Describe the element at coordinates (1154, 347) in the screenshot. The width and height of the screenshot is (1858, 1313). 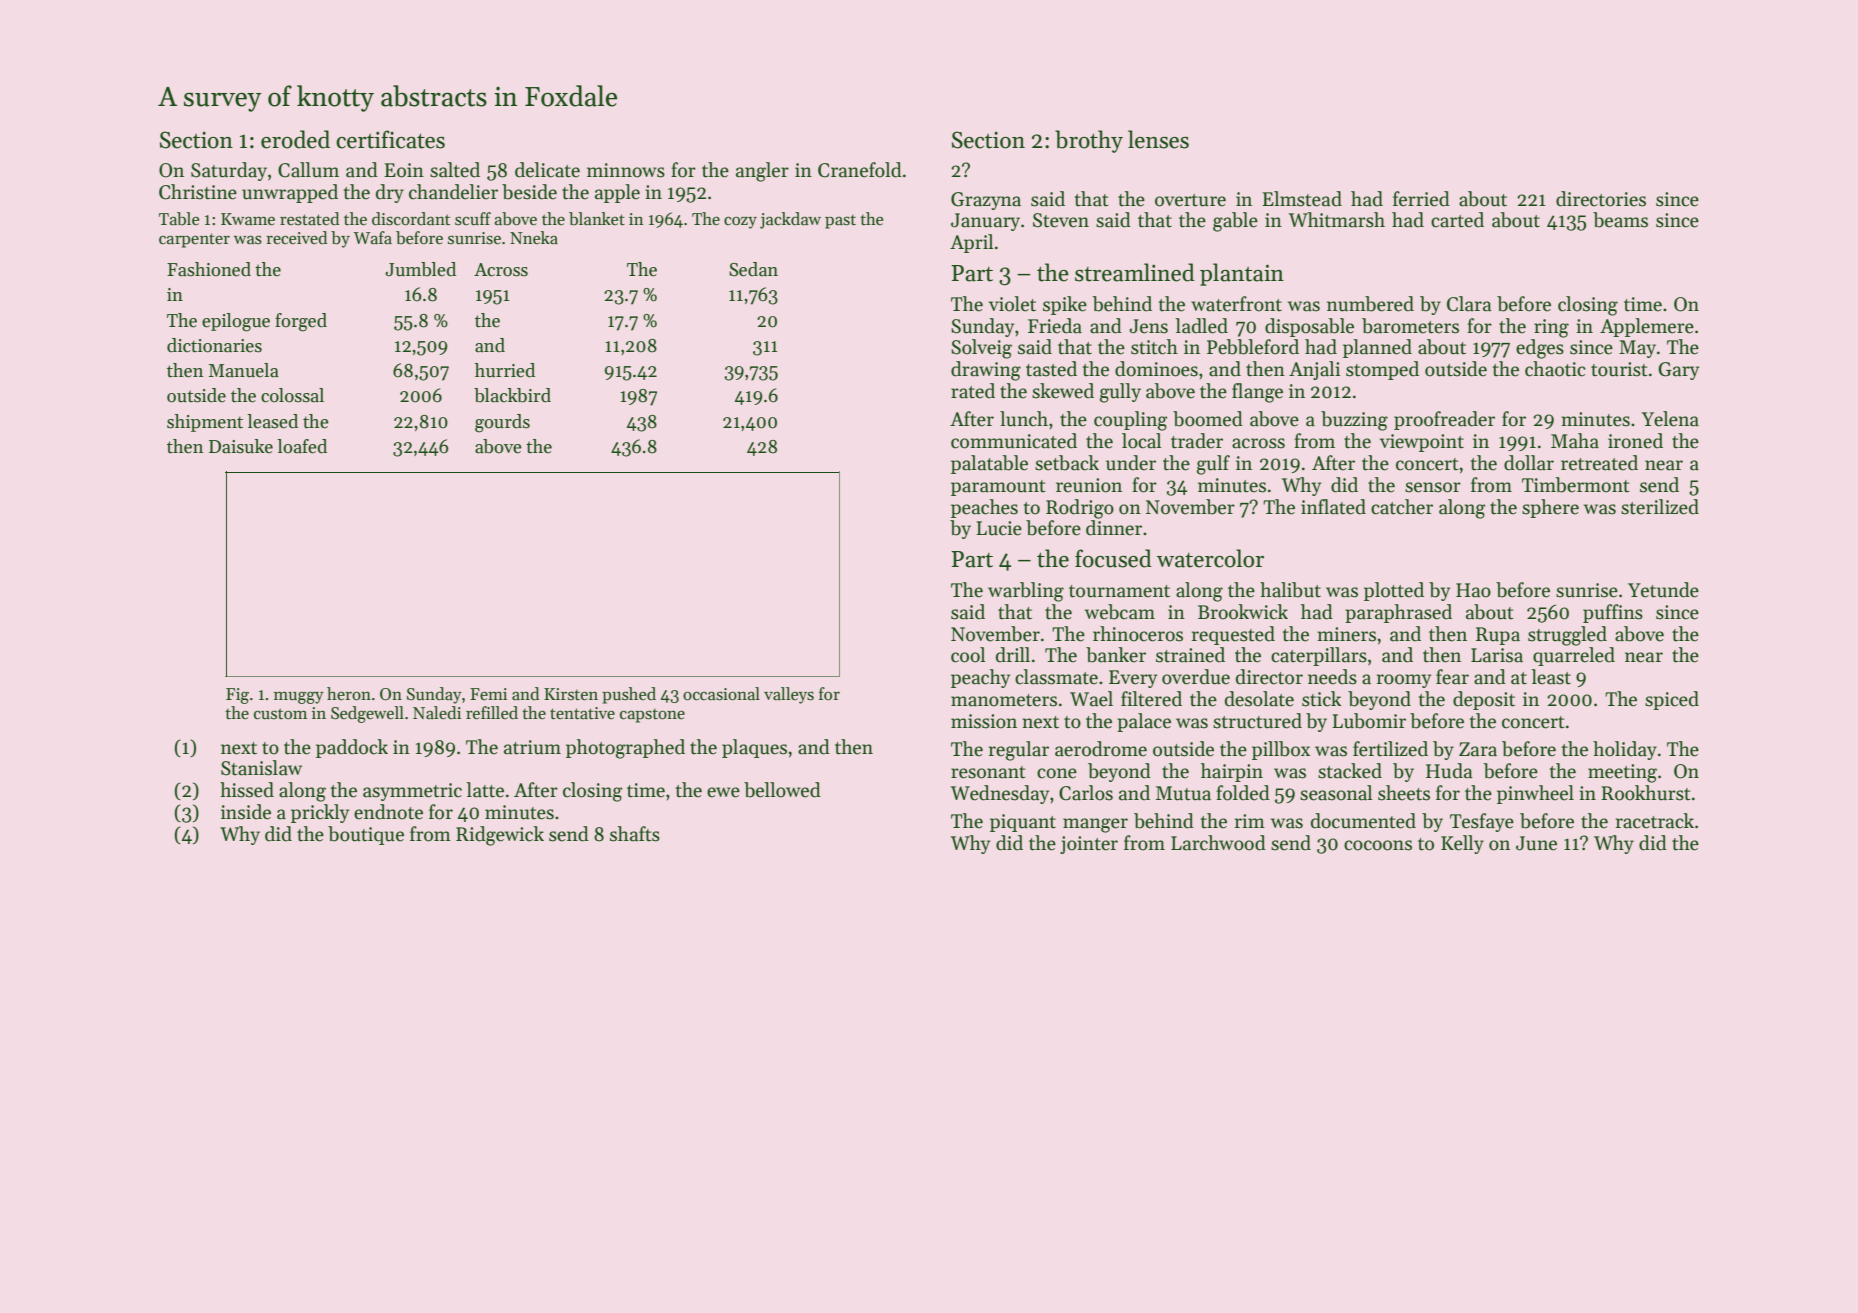
I see `stitch` at that location.
